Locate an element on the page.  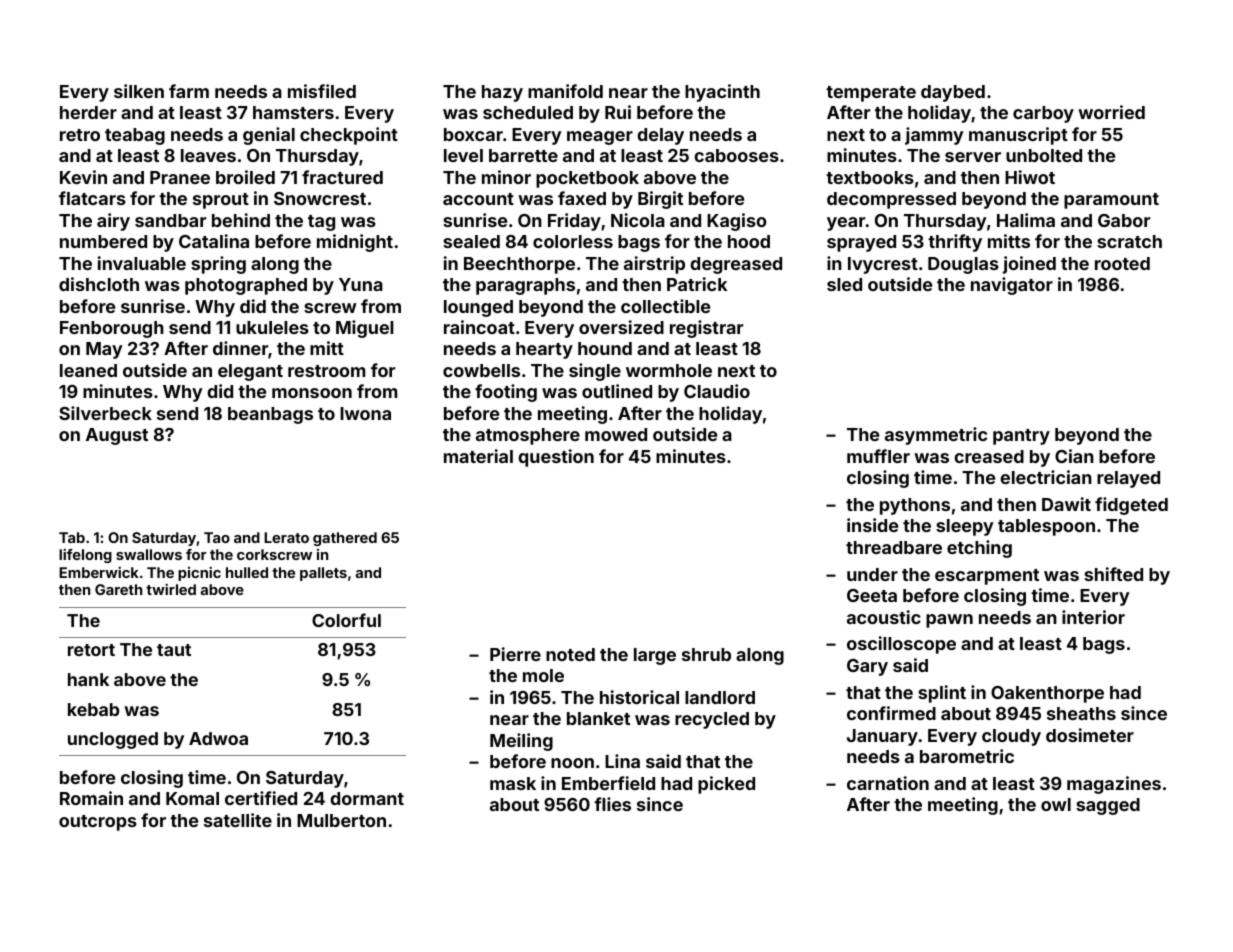
hearty is located at coordinates (544, 350).
